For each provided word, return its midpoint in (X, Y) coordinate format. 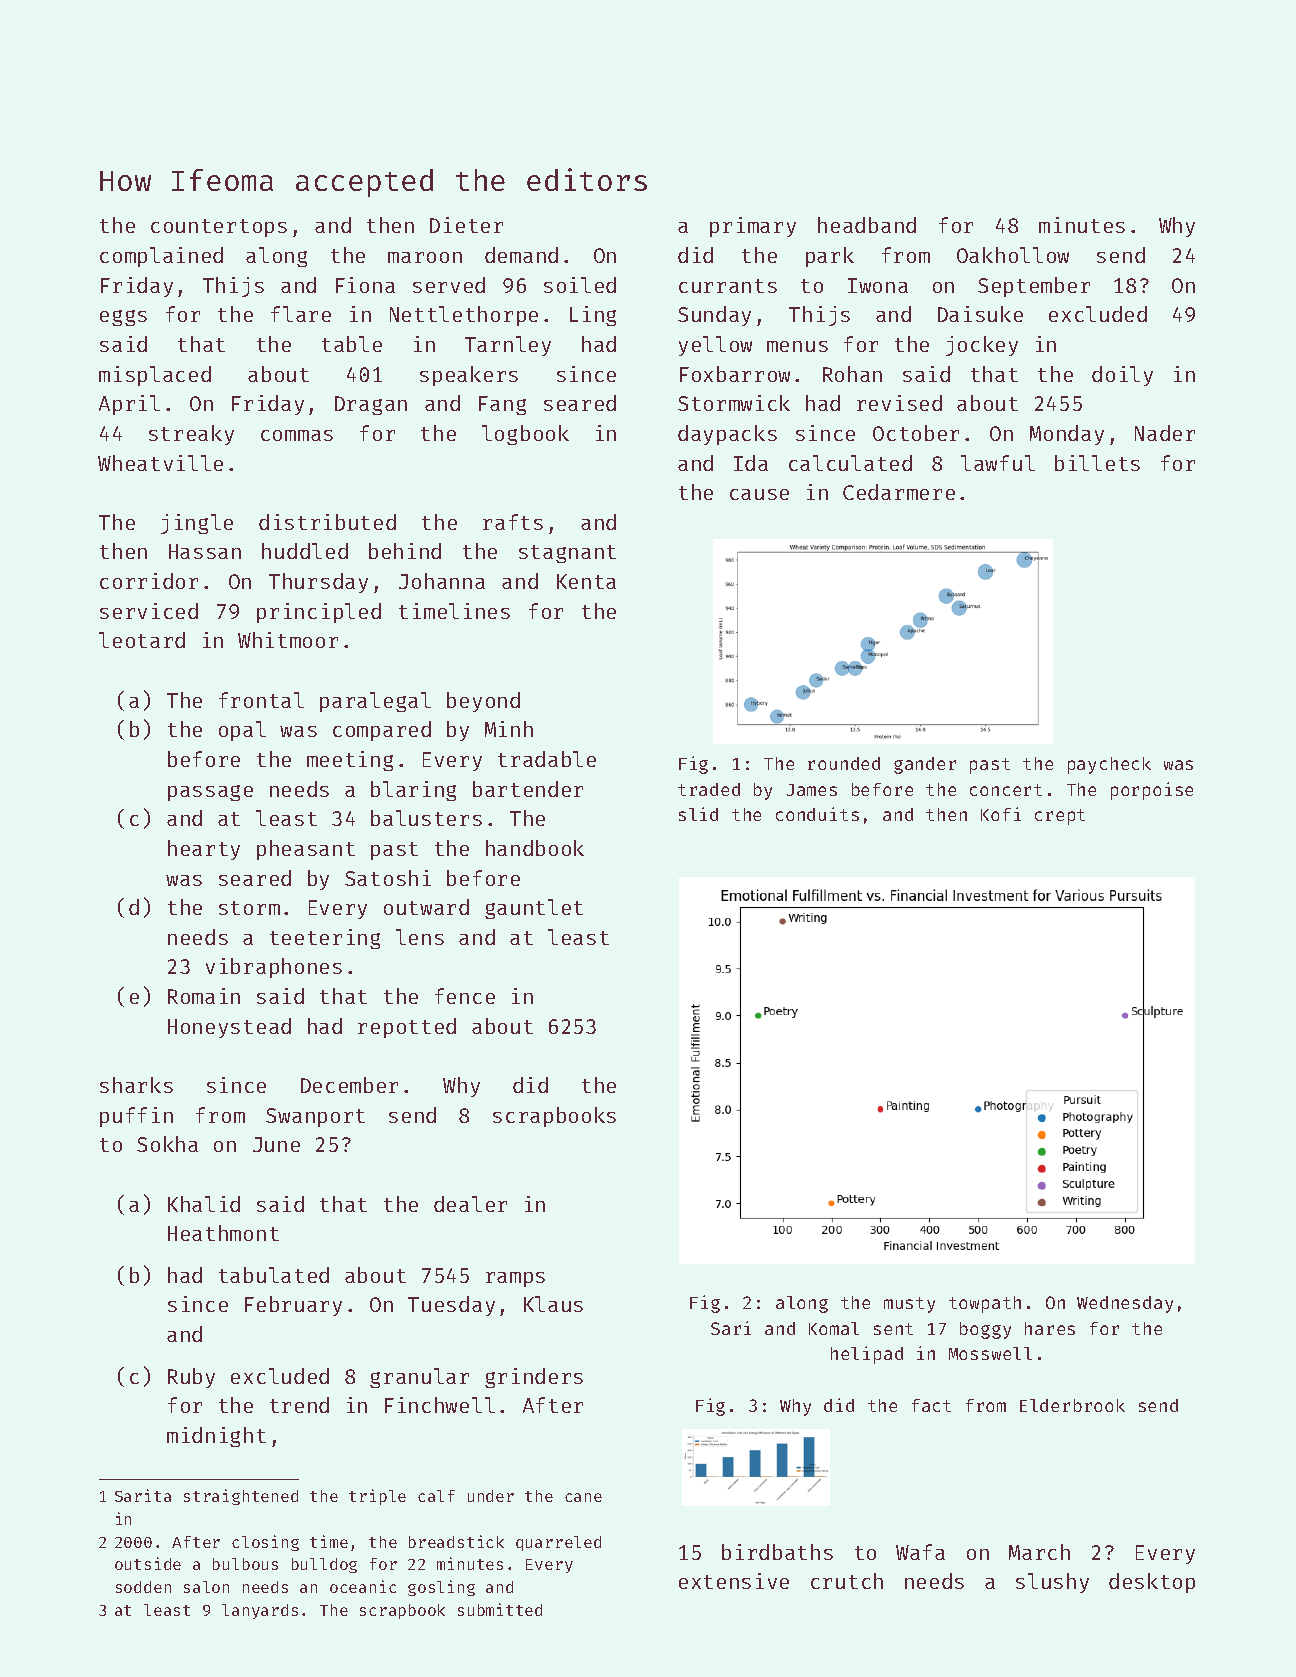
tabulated (274, 1275)
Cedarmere (899, 492)
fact (931, 1405)
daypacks (727, 435)
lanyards (260, 1611)
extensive (734, 1581)
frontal (261, 700)
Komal (834, 1328)
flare (301, 314)
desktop (1152, 1583)
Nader (1165, 433)
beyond (483, 702)
